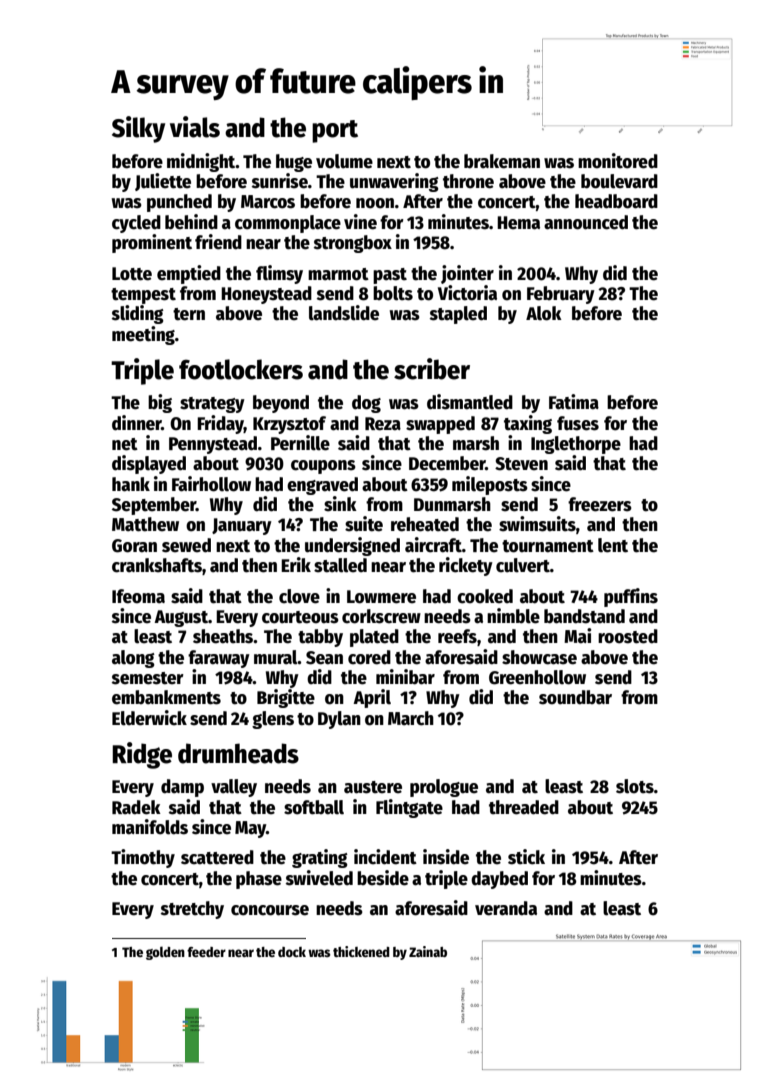 This document has width=770, height=1092. What do you see at coordinates (618, 161) in the document?
I see `monitored` at bounding box center [618, 161].
